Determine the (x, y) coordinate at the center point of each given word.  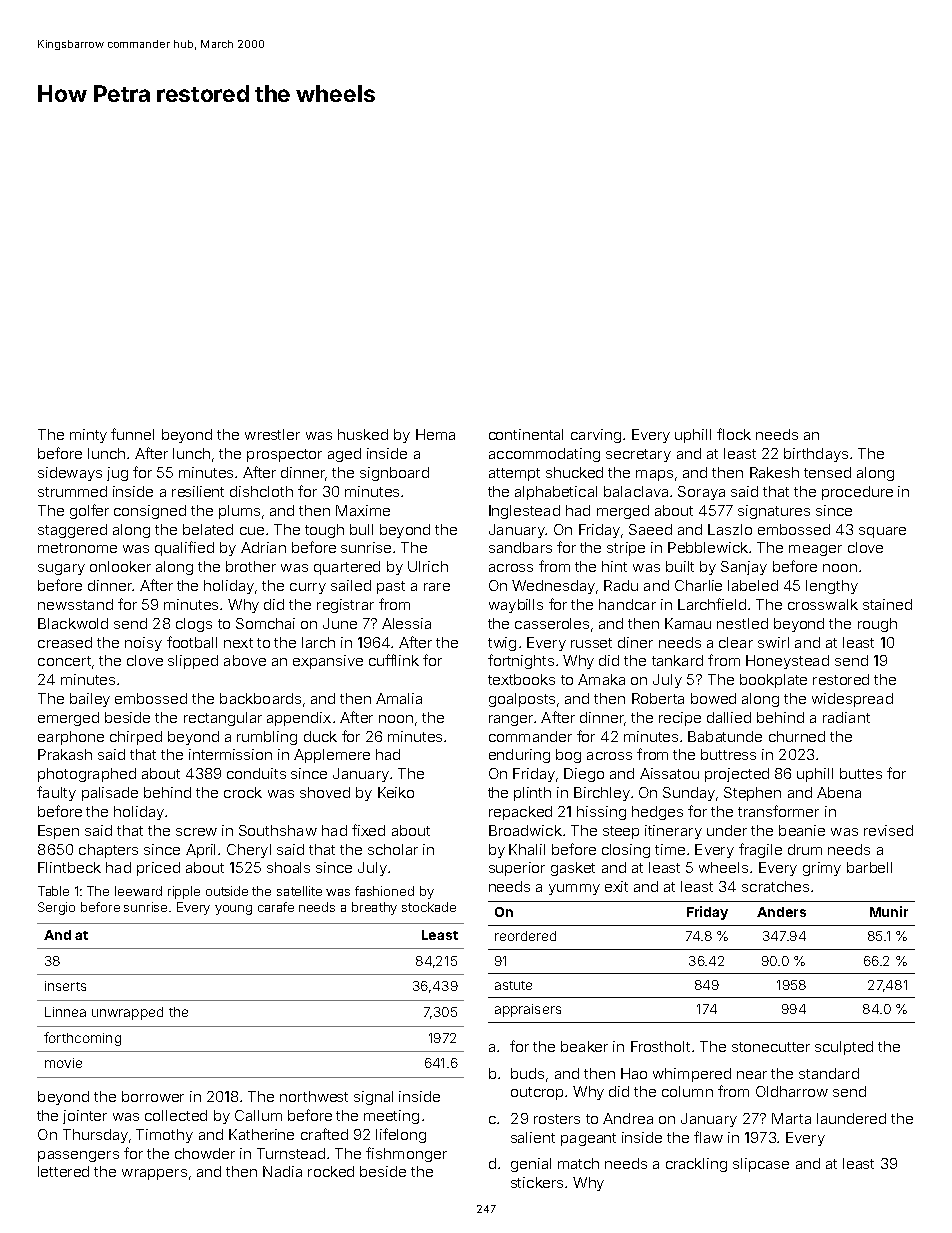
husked (363, 434)
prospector (284, 455)
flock (734, 434)
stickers (537, 1182)
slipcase (761, 1165)
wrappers (154, 1174)
